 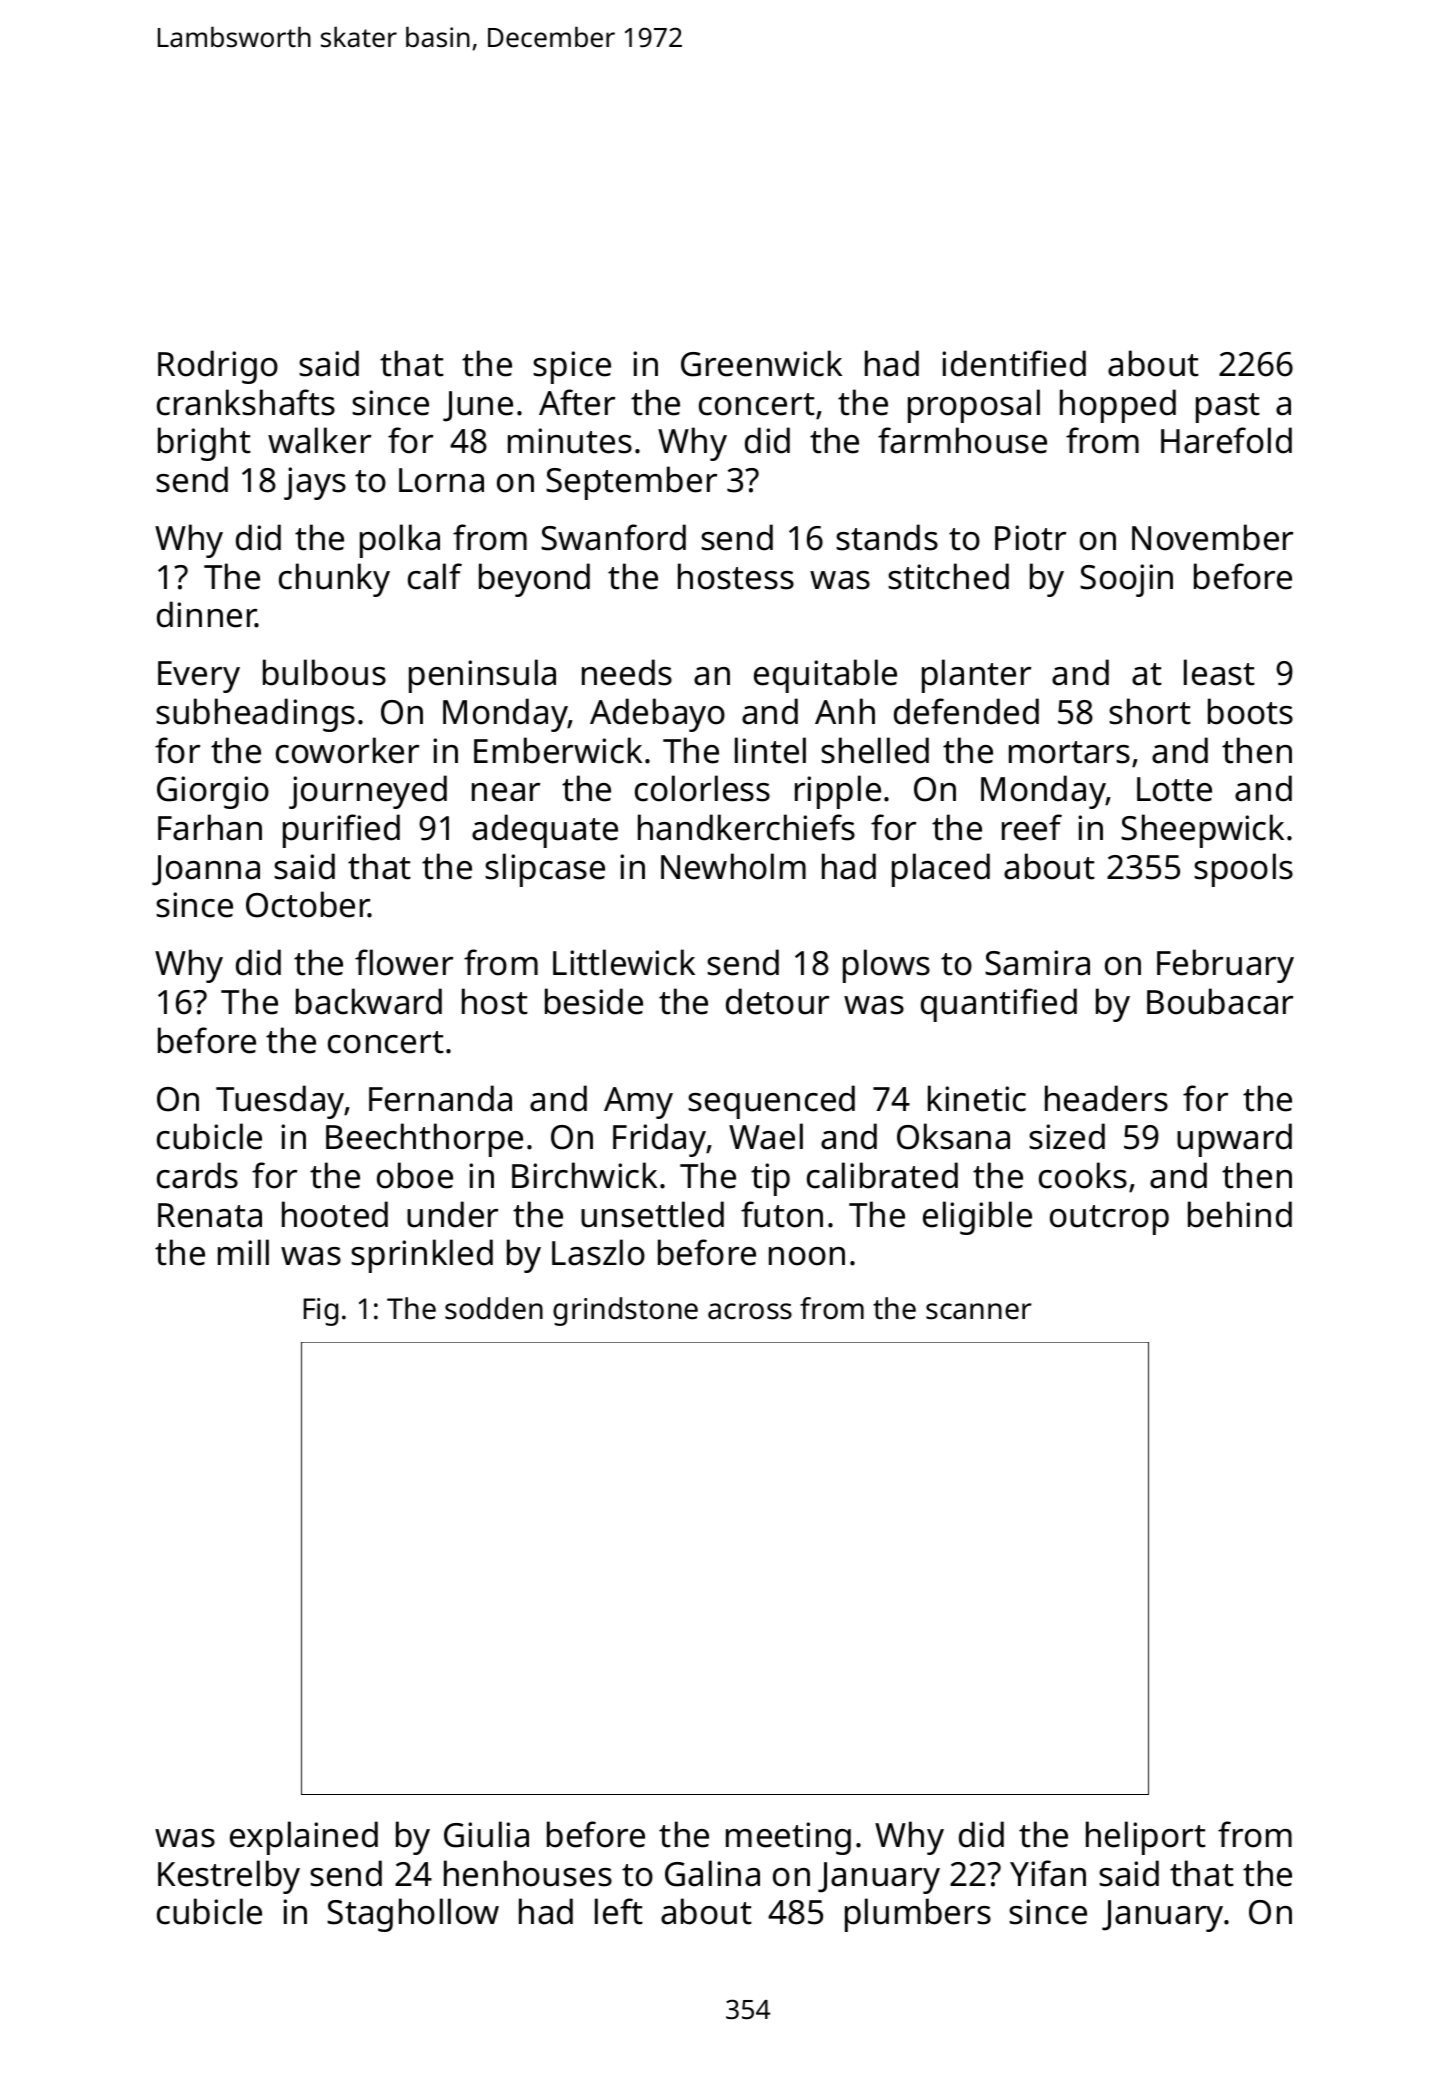 I want to click on kinetic, so click(x=977, y=1098).
